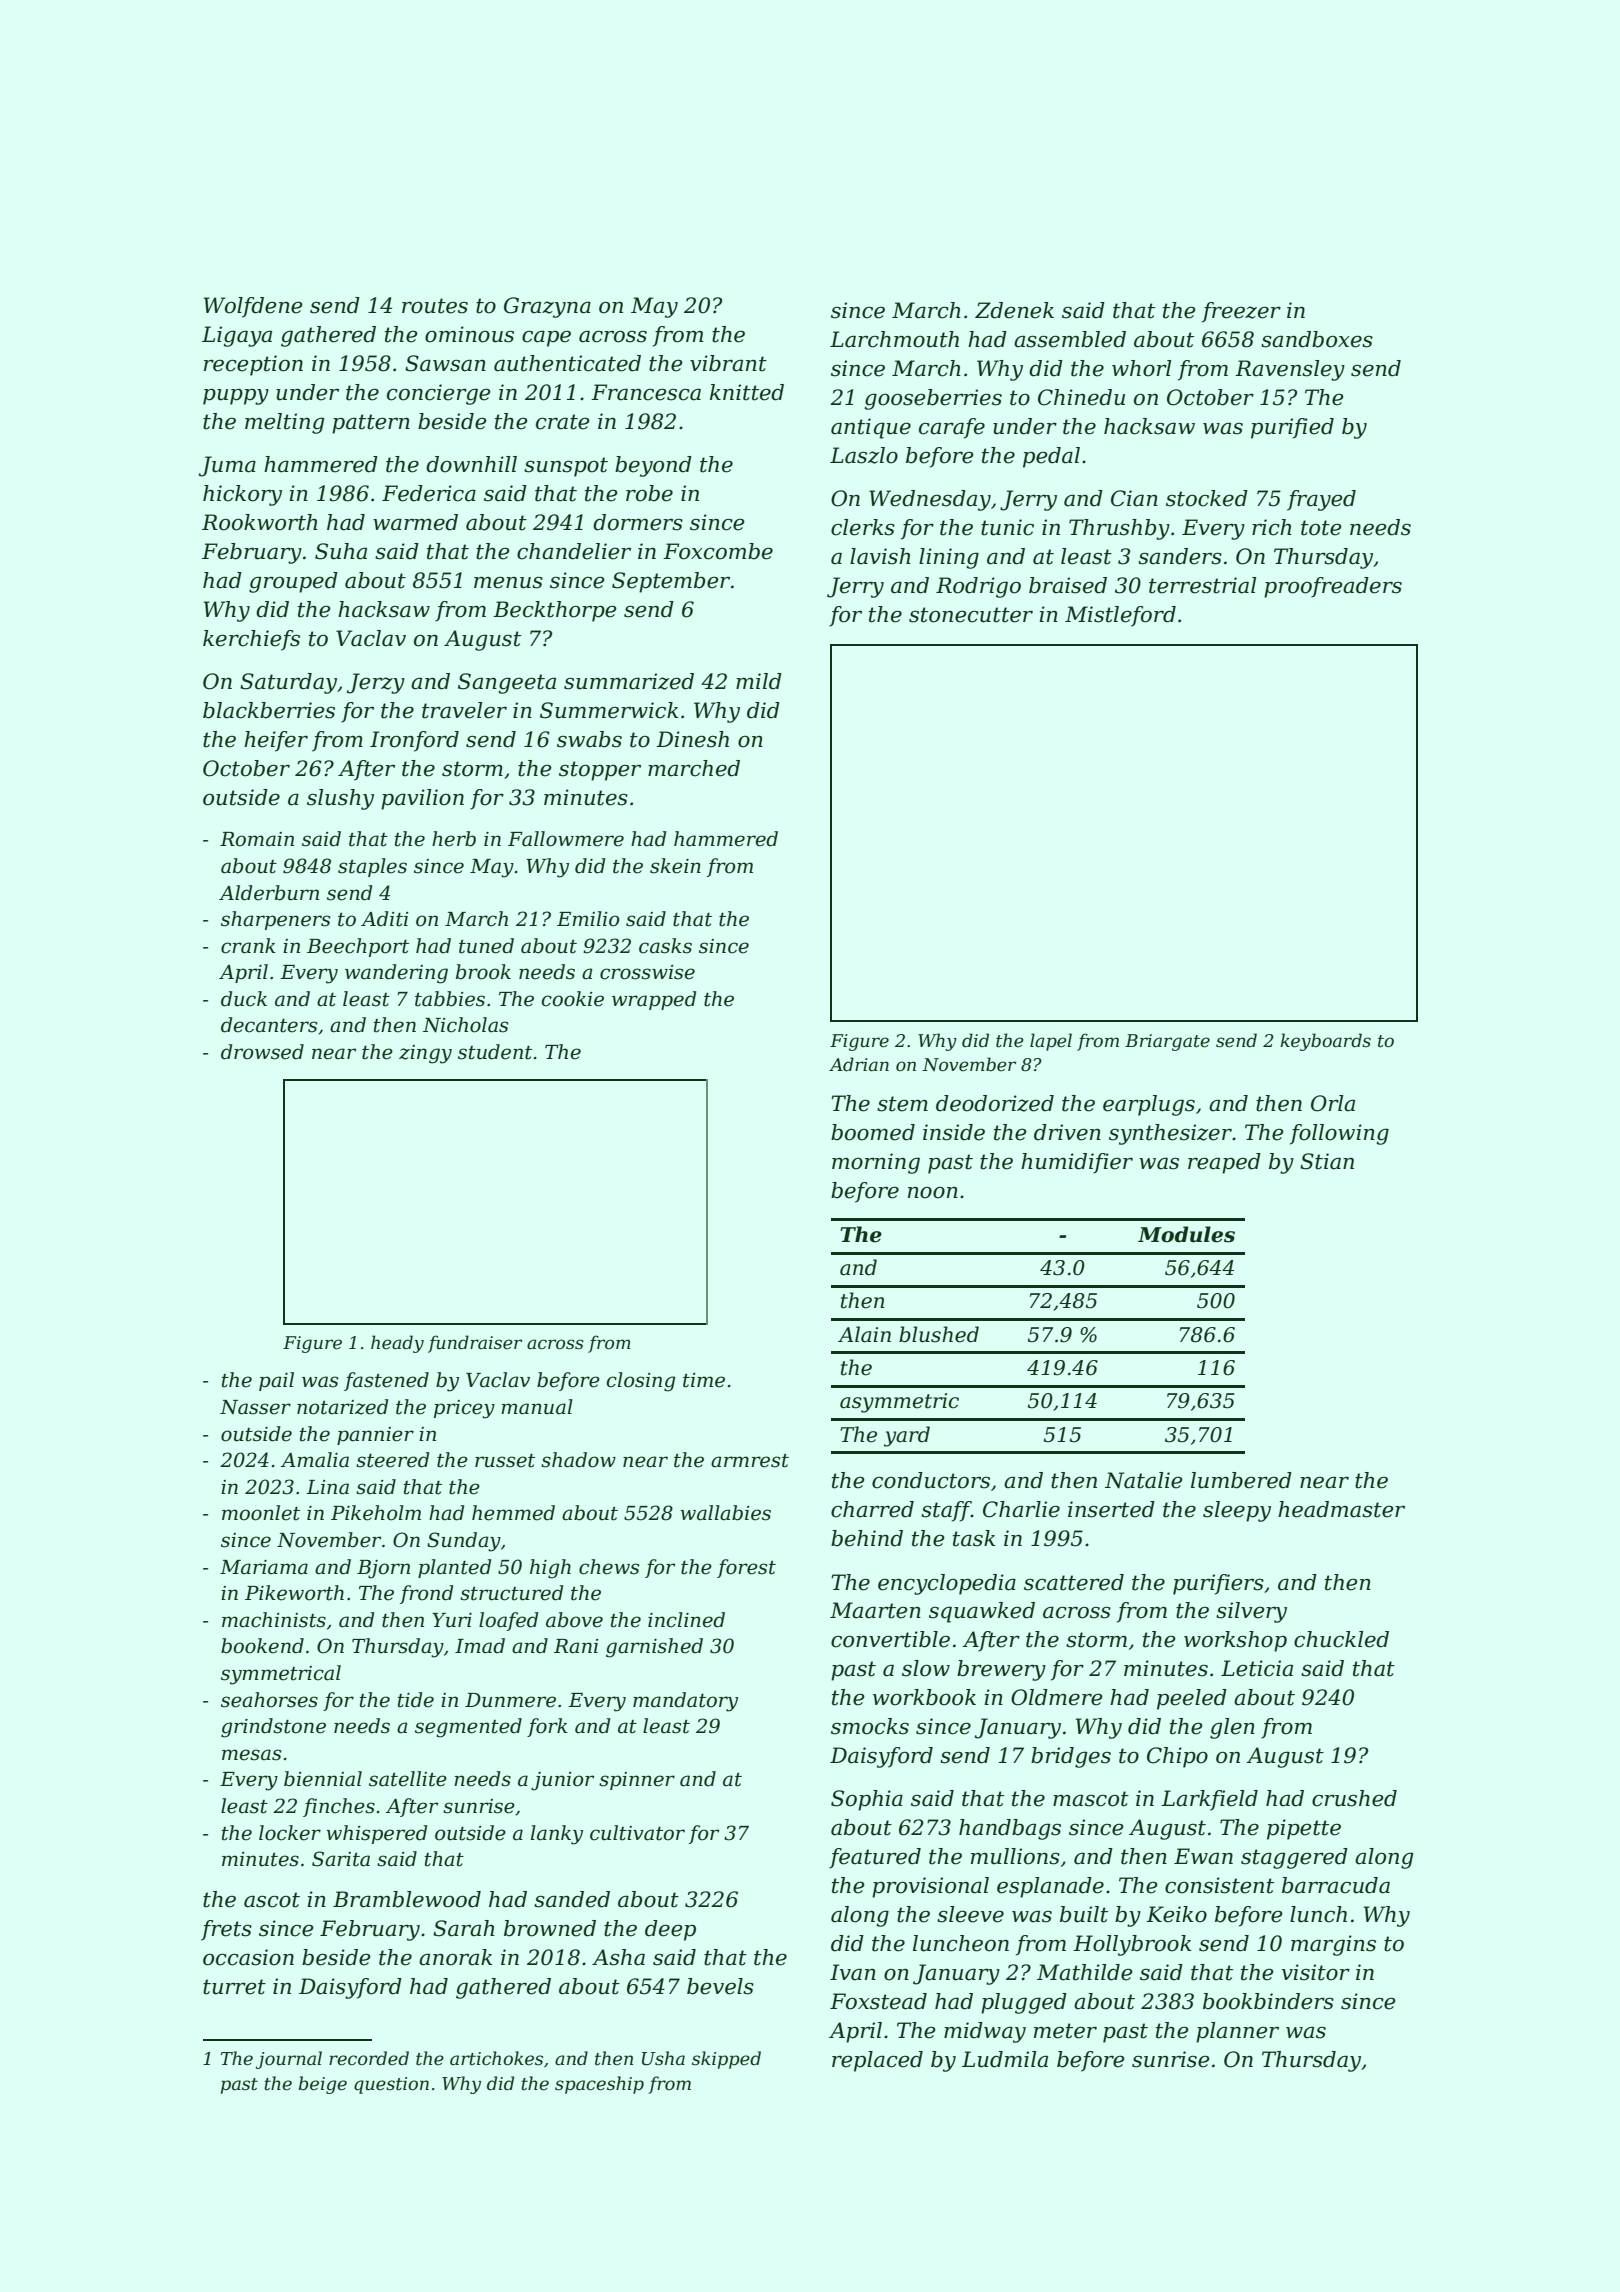  I want to click on terrestrial, so click(1202, 585).
